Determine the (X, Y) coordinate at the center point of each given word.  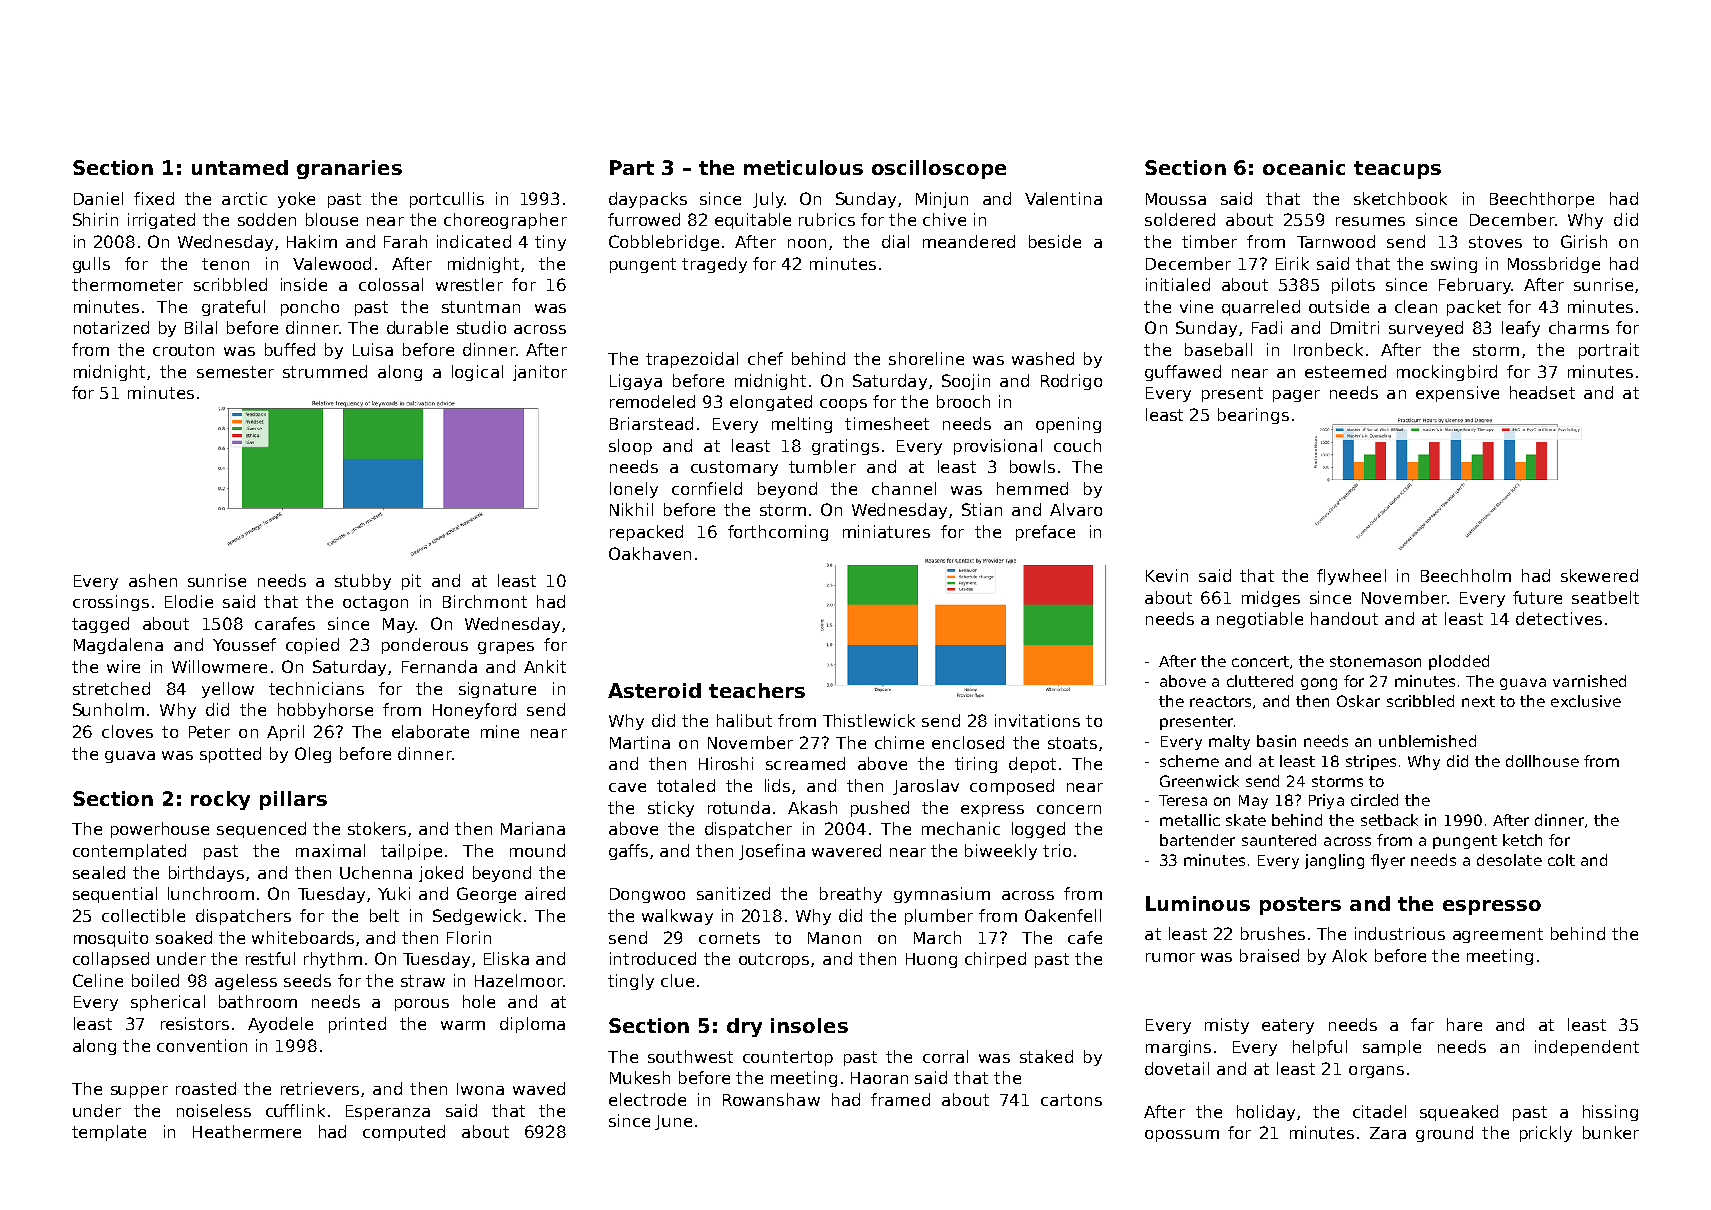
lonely (634, 490)
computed (404, 1133)
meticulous (803, 167)
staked (1046, 1056)
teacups (1397, 170)
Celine (98, 980)
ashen (153, 580)
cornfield (707, 488)
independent (1587, 1048)
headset (1542, 392)
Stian (982, 509)
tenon (225, 264)
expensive (1457, 394)
